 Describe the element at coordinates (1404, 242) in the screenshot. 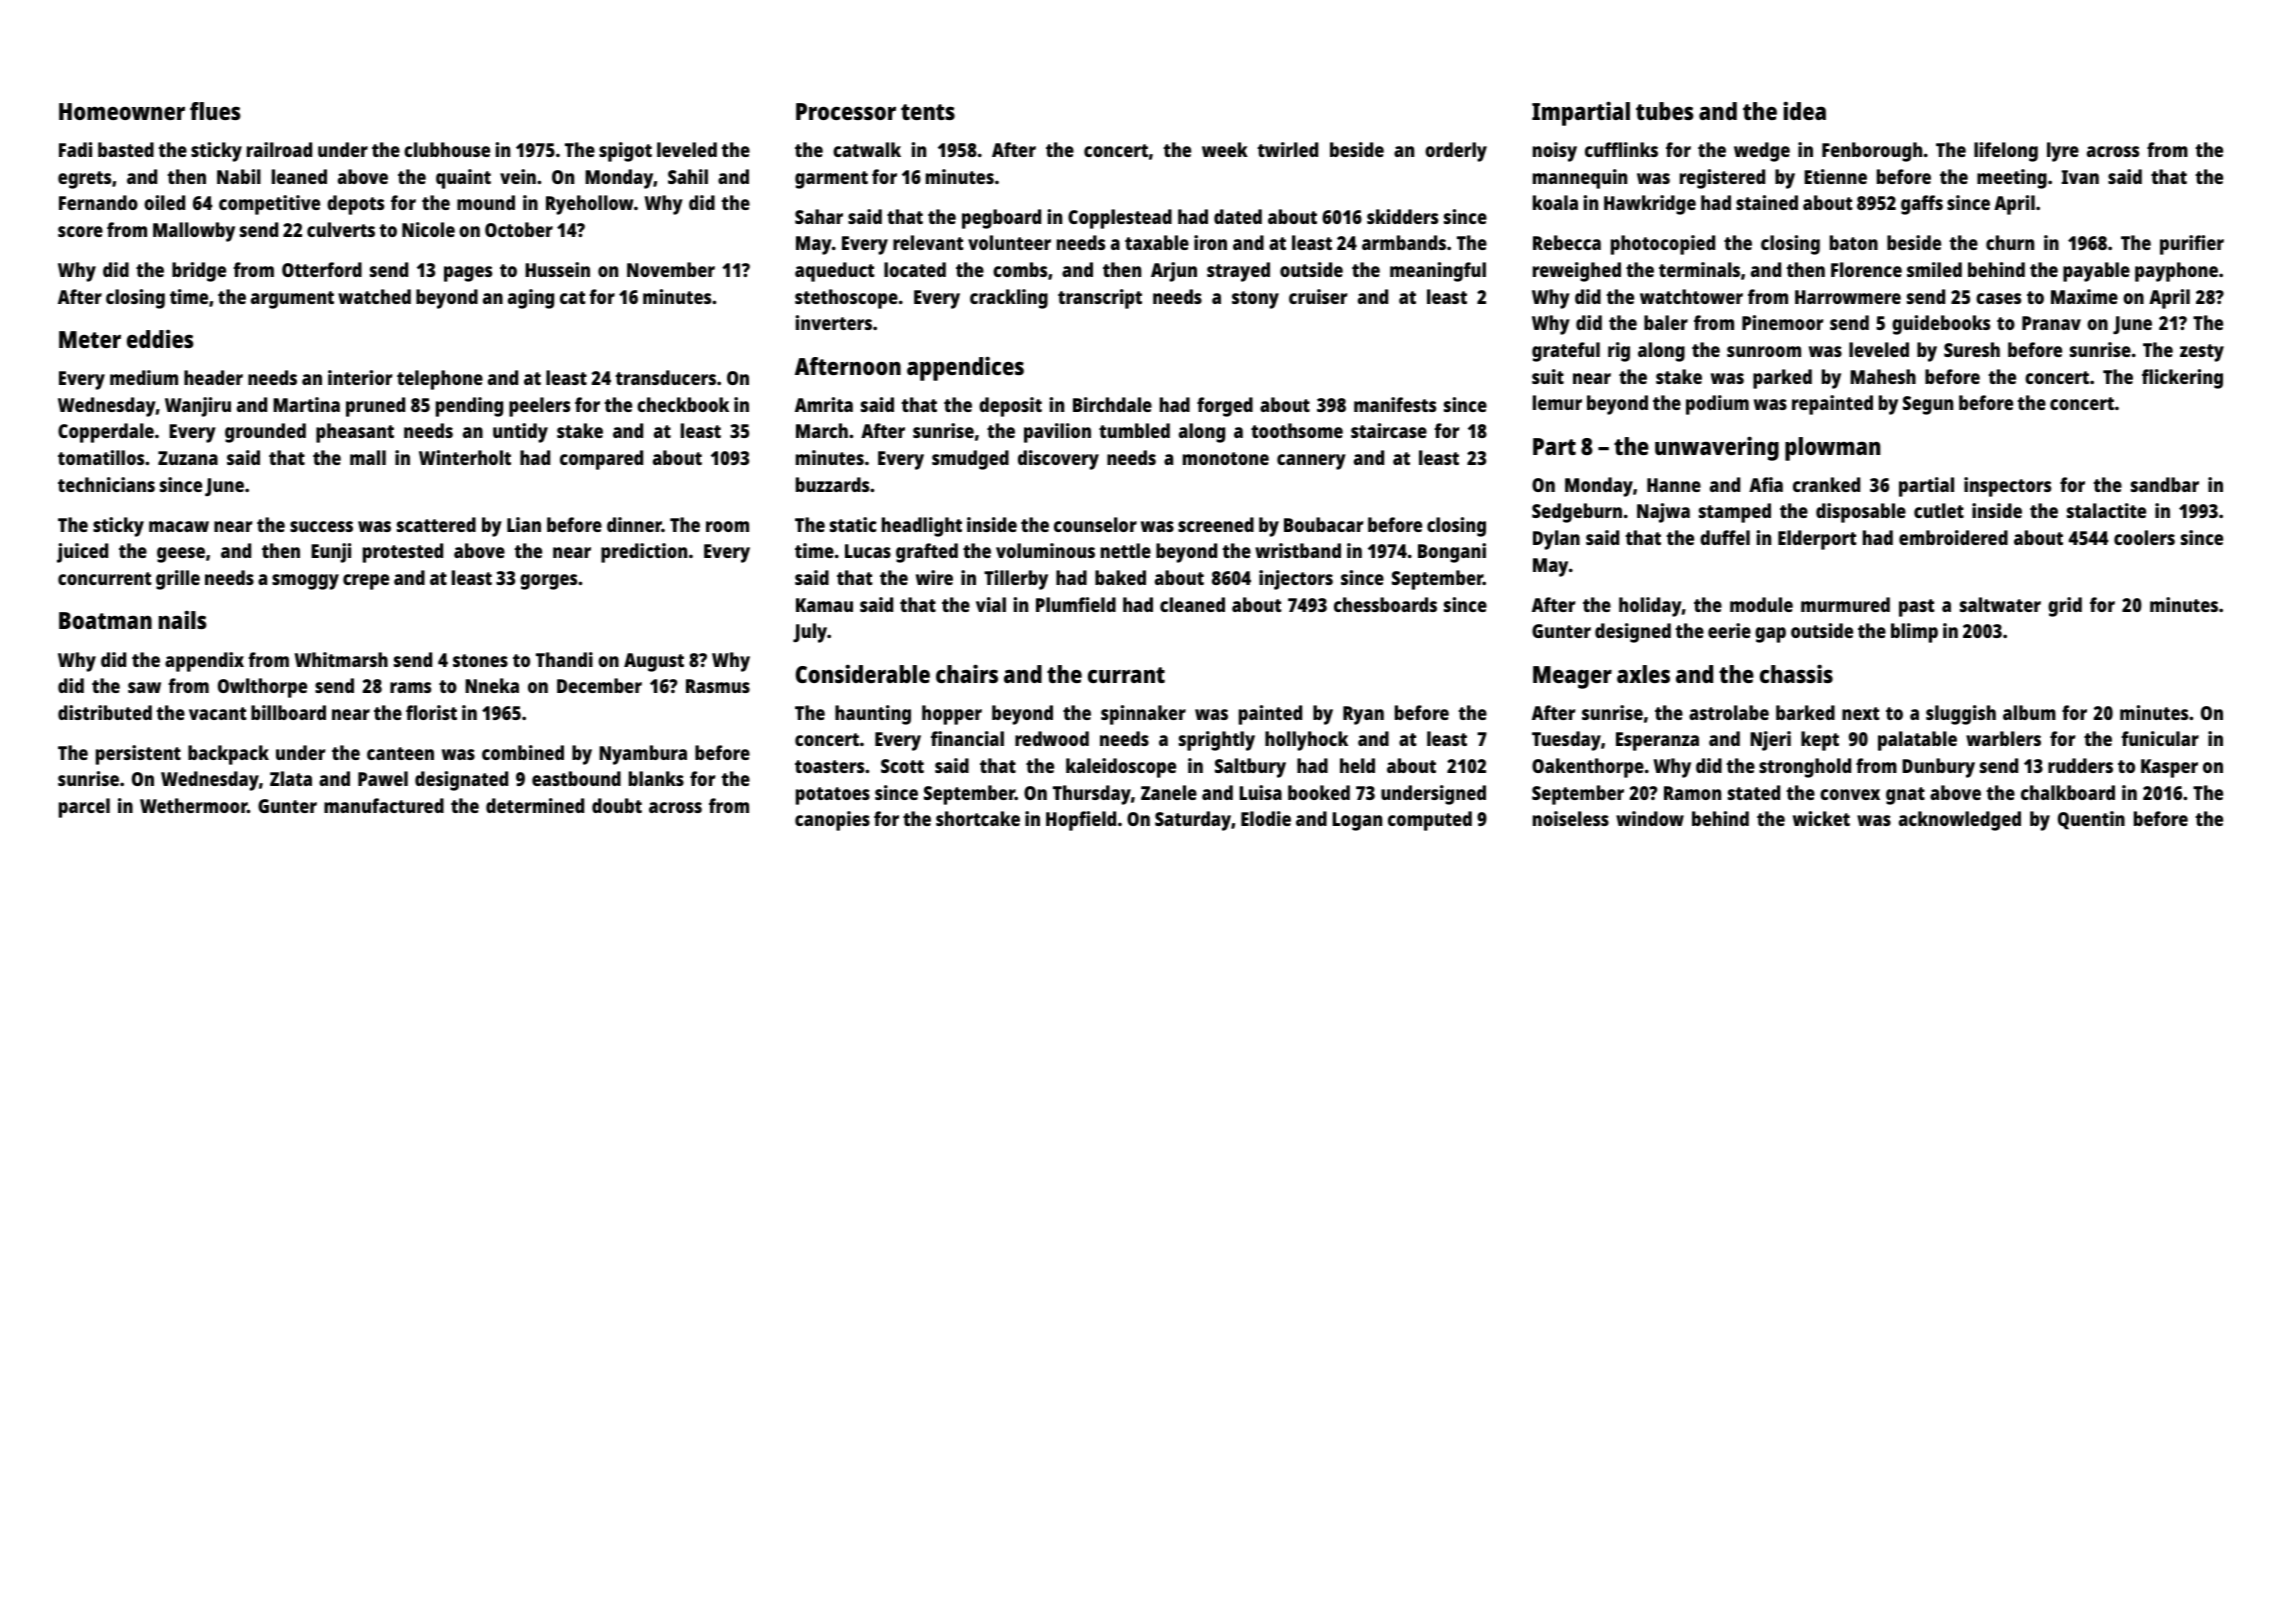

I see `armbands` at that location.
